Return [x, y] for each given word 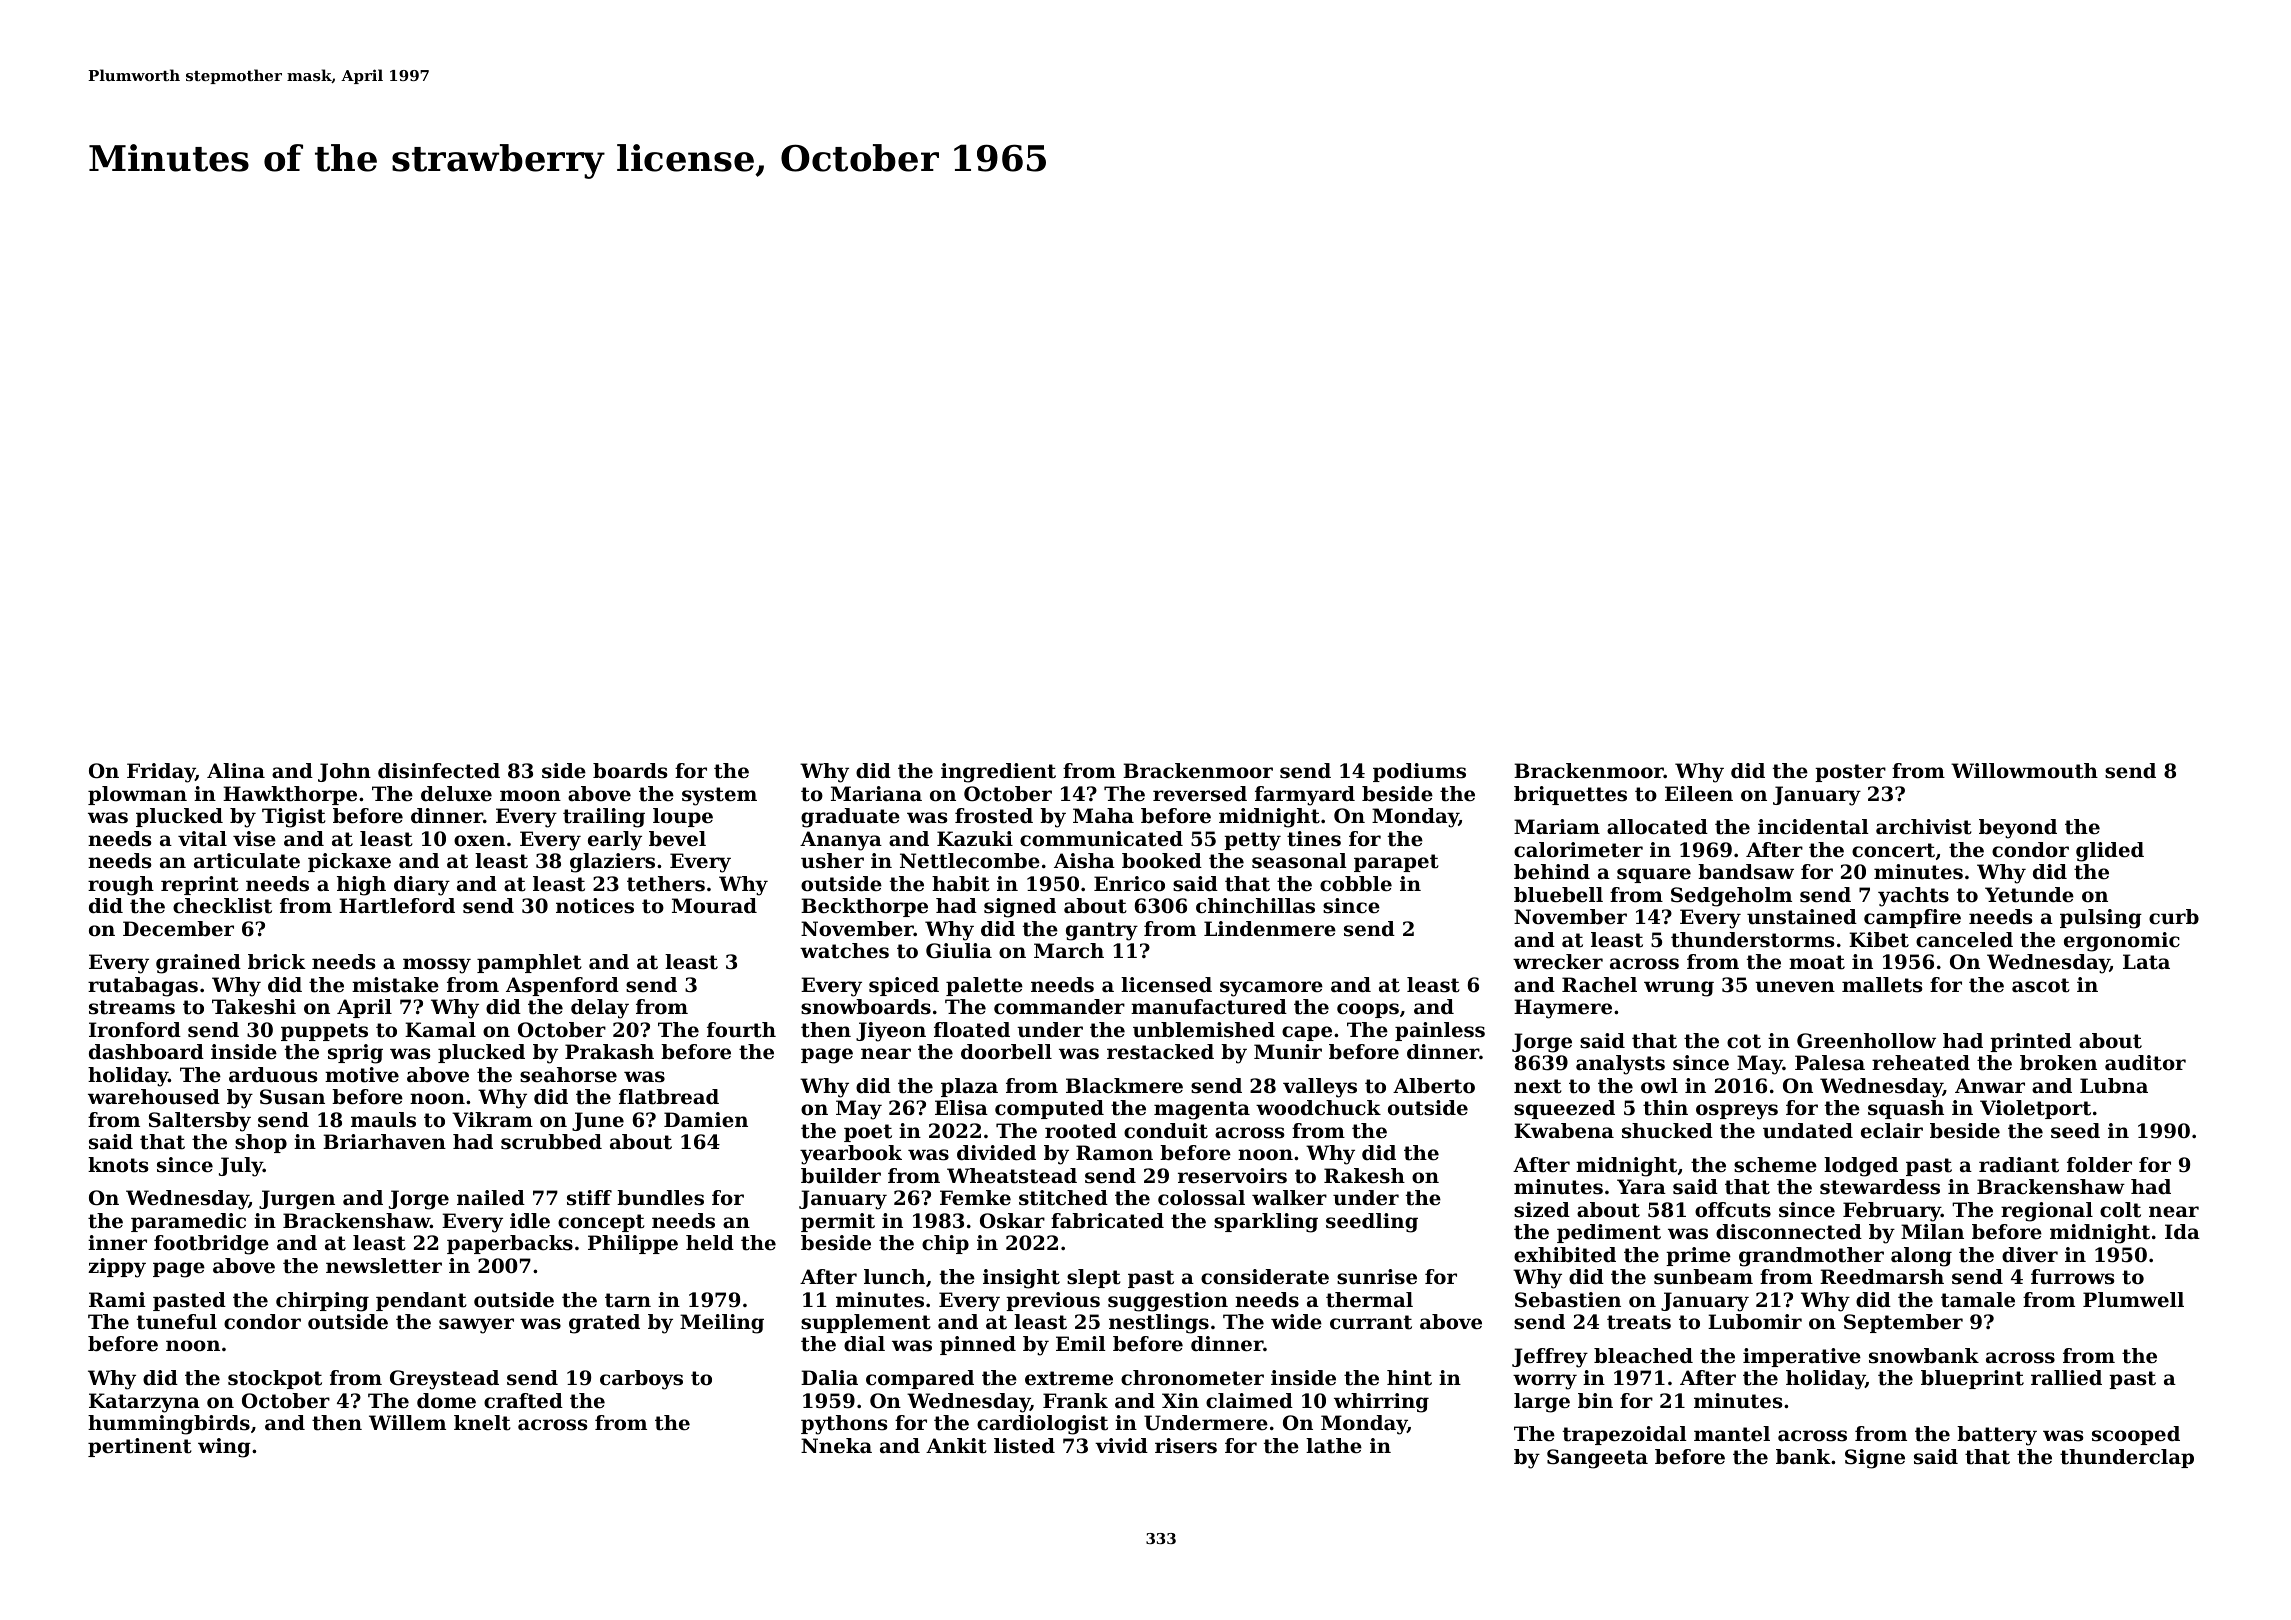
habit [961, 884]
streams [132, 1007]
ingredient [998, 773]
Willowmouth [2024, 771]
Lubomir [1755, 1322]
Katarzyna [144, 1403]
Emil [1081, 1343]
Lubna [2114, 1086]
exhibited [1565, 1255]
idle [530, 1221]
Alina [236, 771]
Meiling [722, 1324]
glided [2110, 852]
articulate [247, 861]
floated [972, 1030]
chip [945, 1244]
